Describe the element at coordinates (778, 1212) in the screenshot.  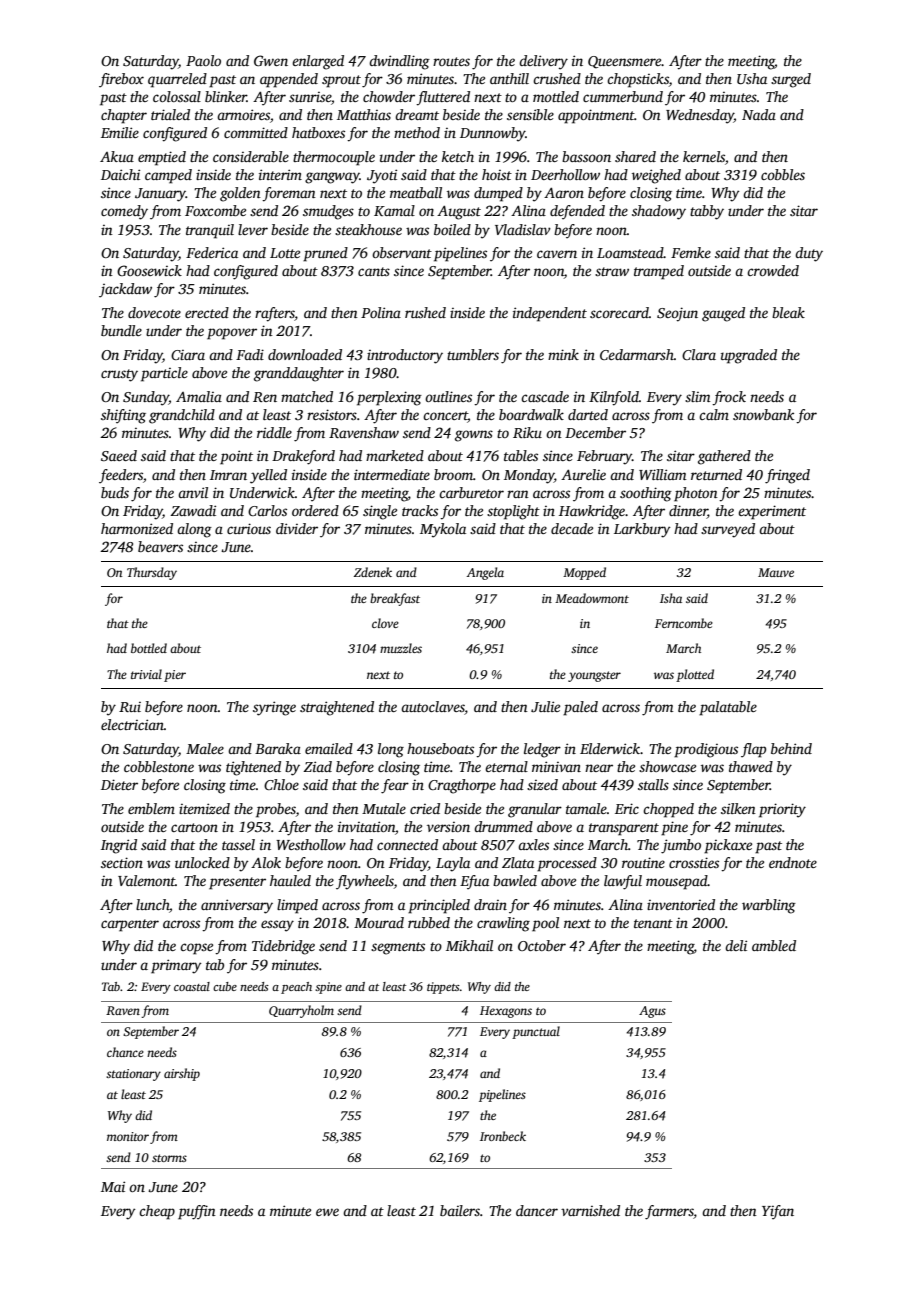
I see `Yifan` at that location.
